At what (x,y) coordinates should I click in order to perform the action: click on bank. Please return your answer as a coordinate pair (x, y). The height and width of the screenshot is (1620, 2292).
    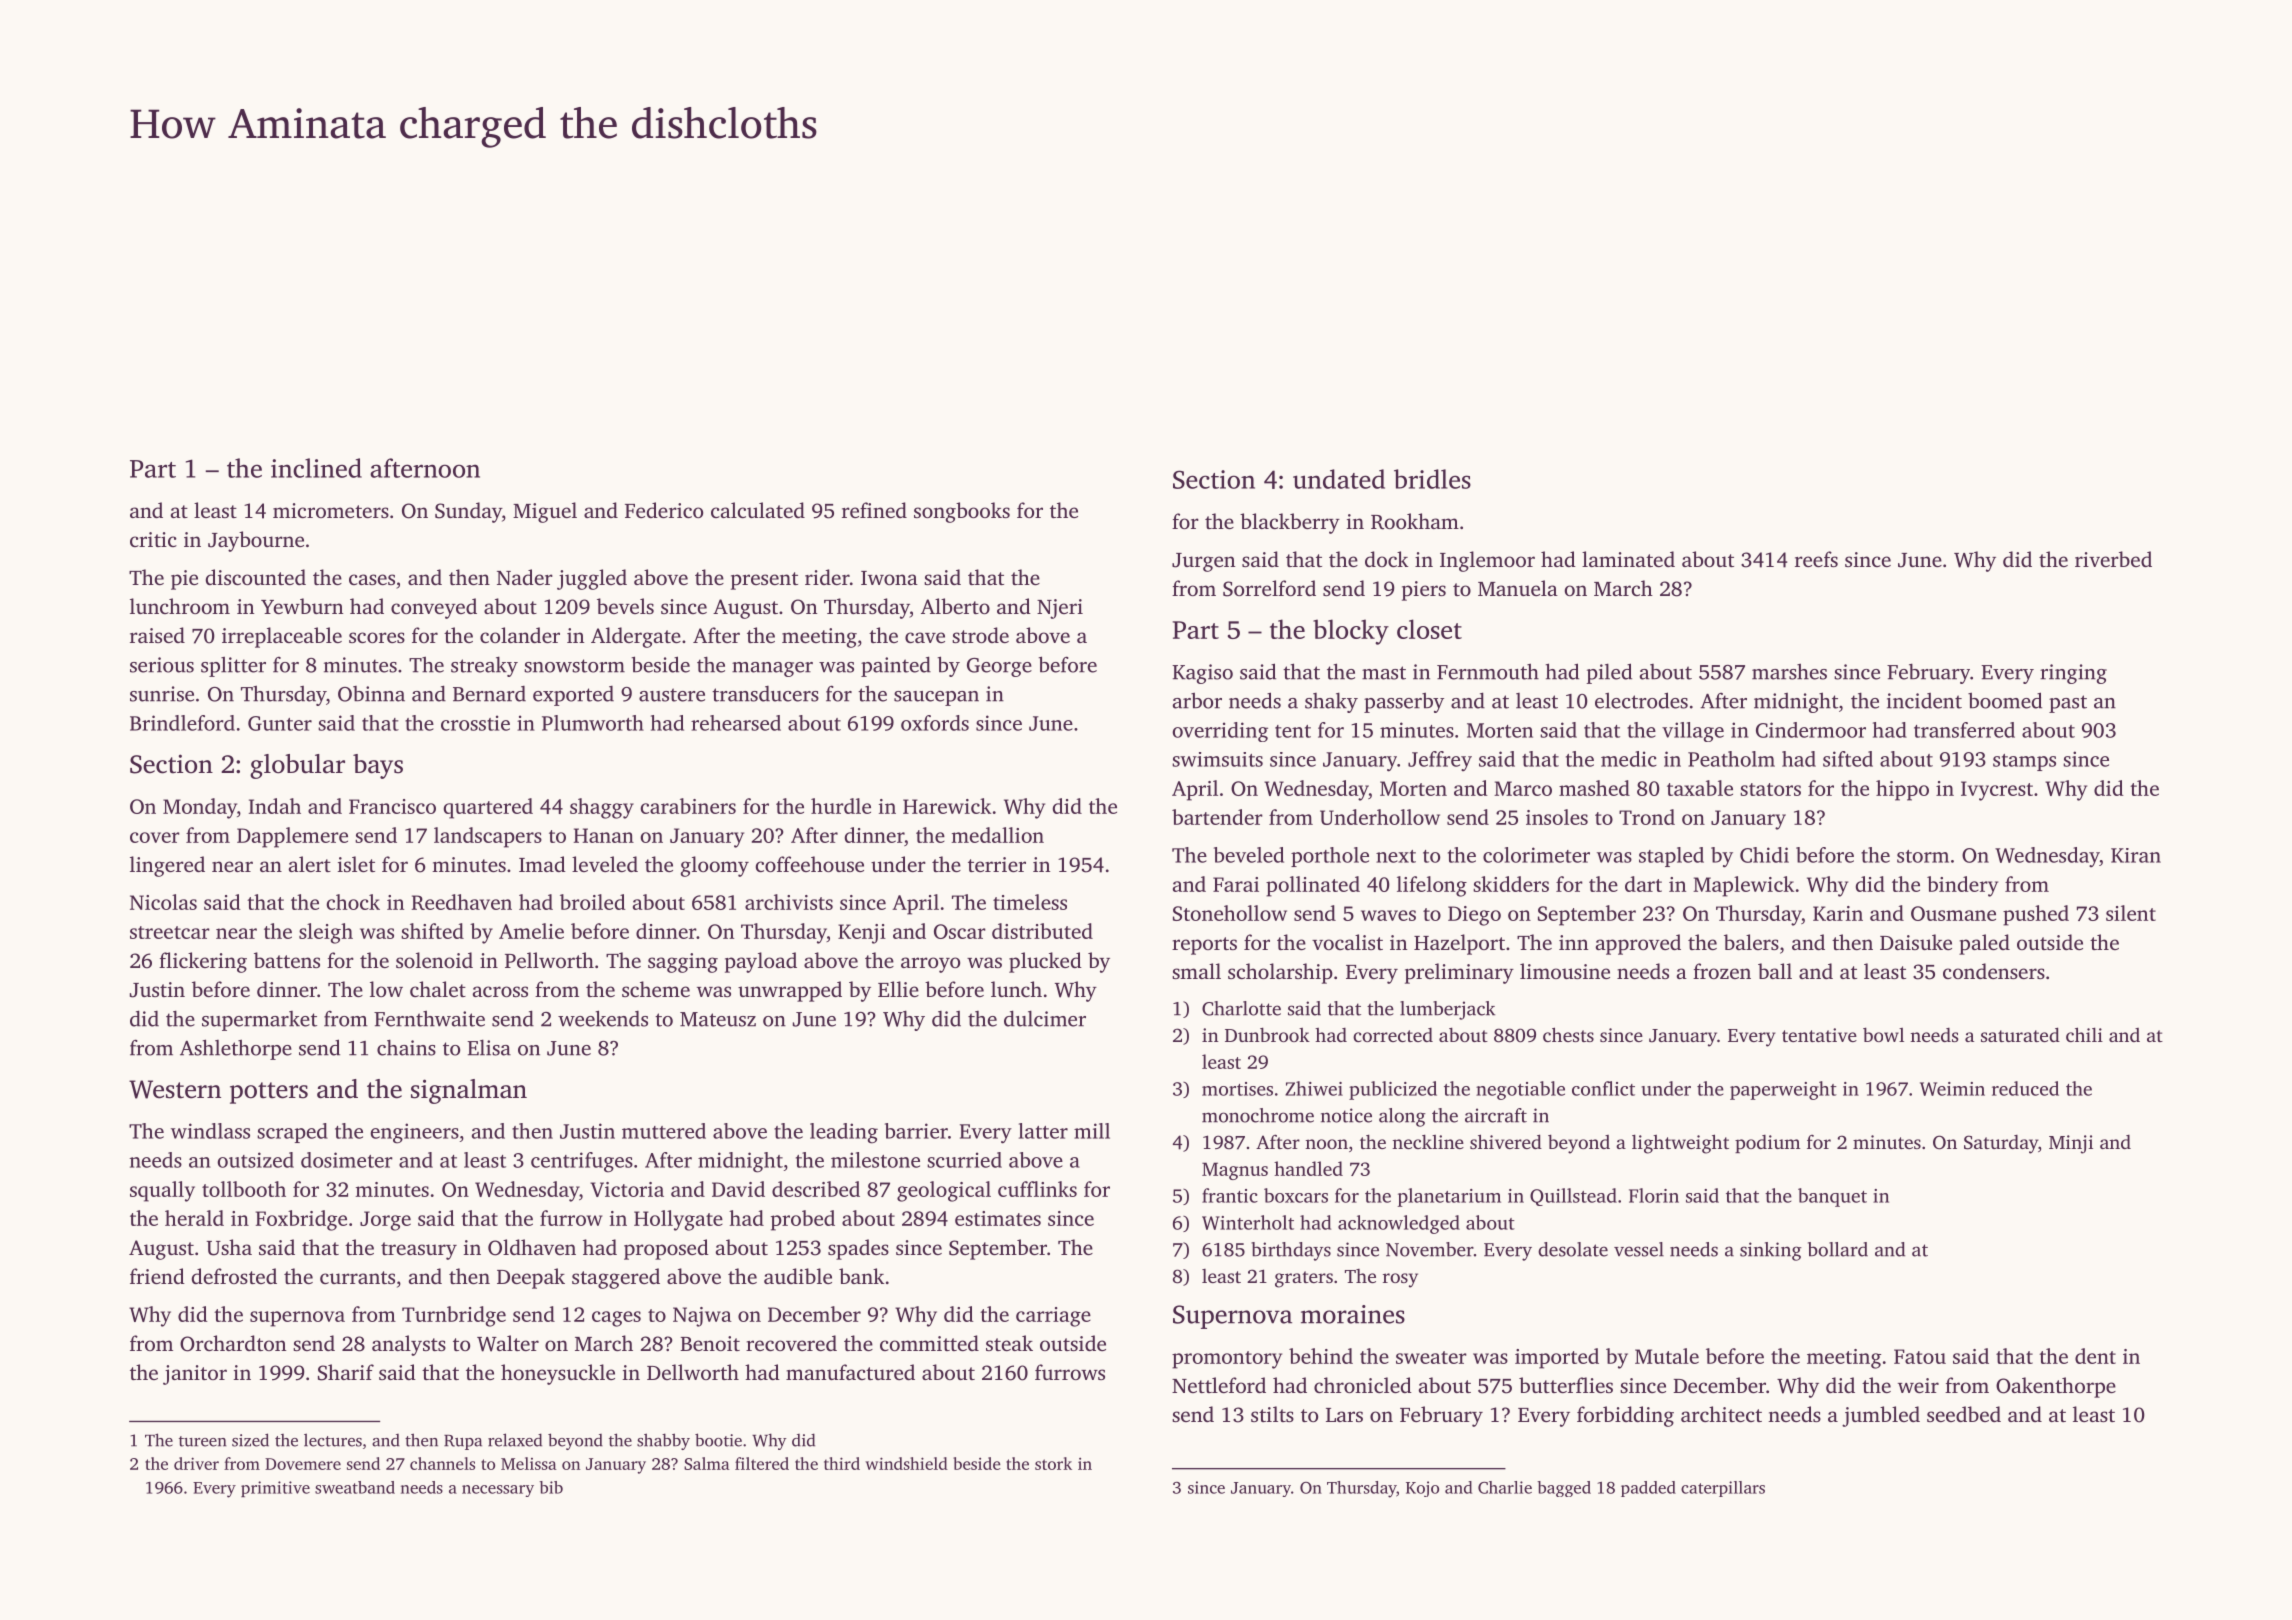
    Looking at the image, I should click on (862, 1276).
